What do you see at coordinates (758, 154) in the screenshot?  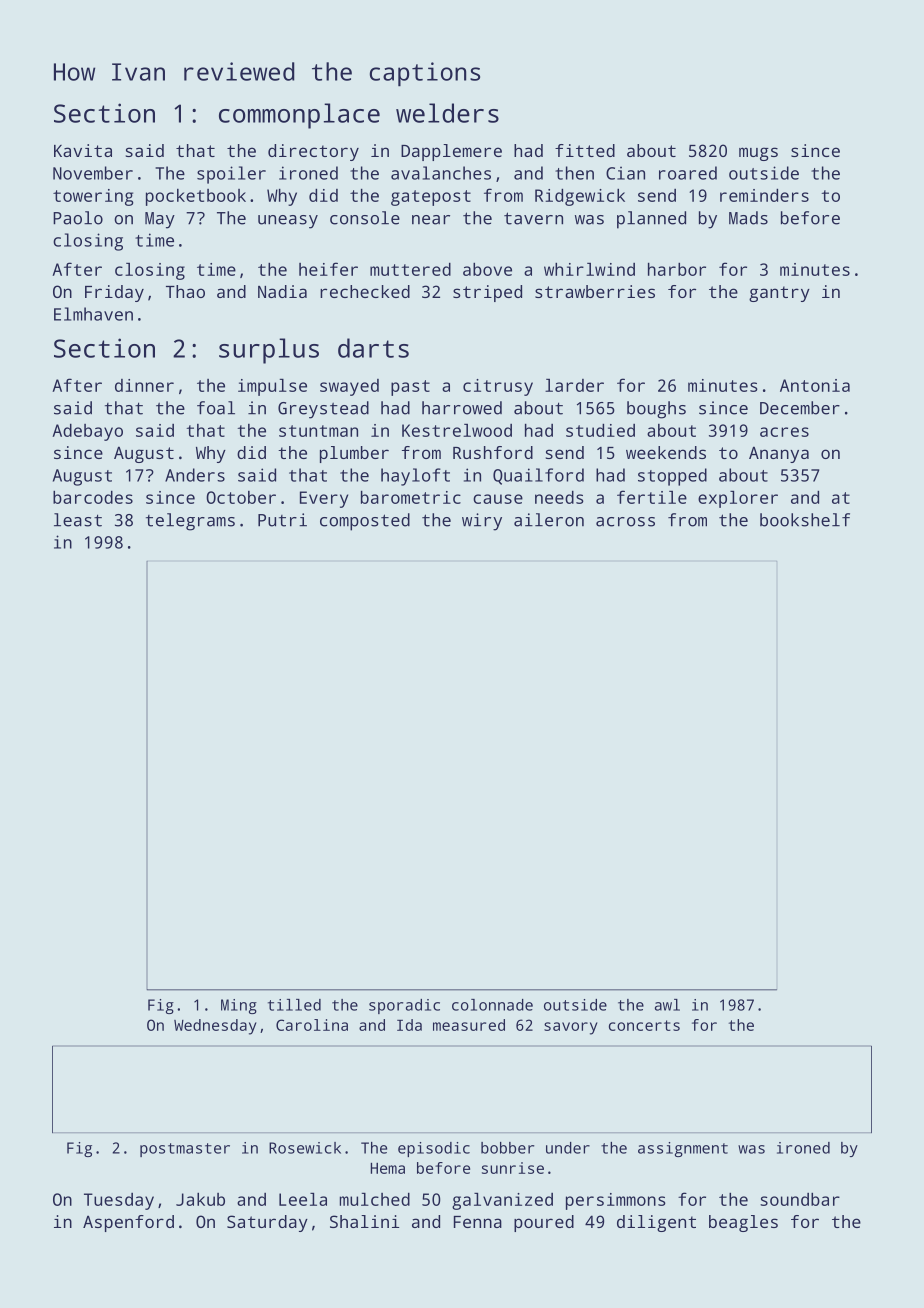 I see `mugs` at bounding box center [758, 154].
